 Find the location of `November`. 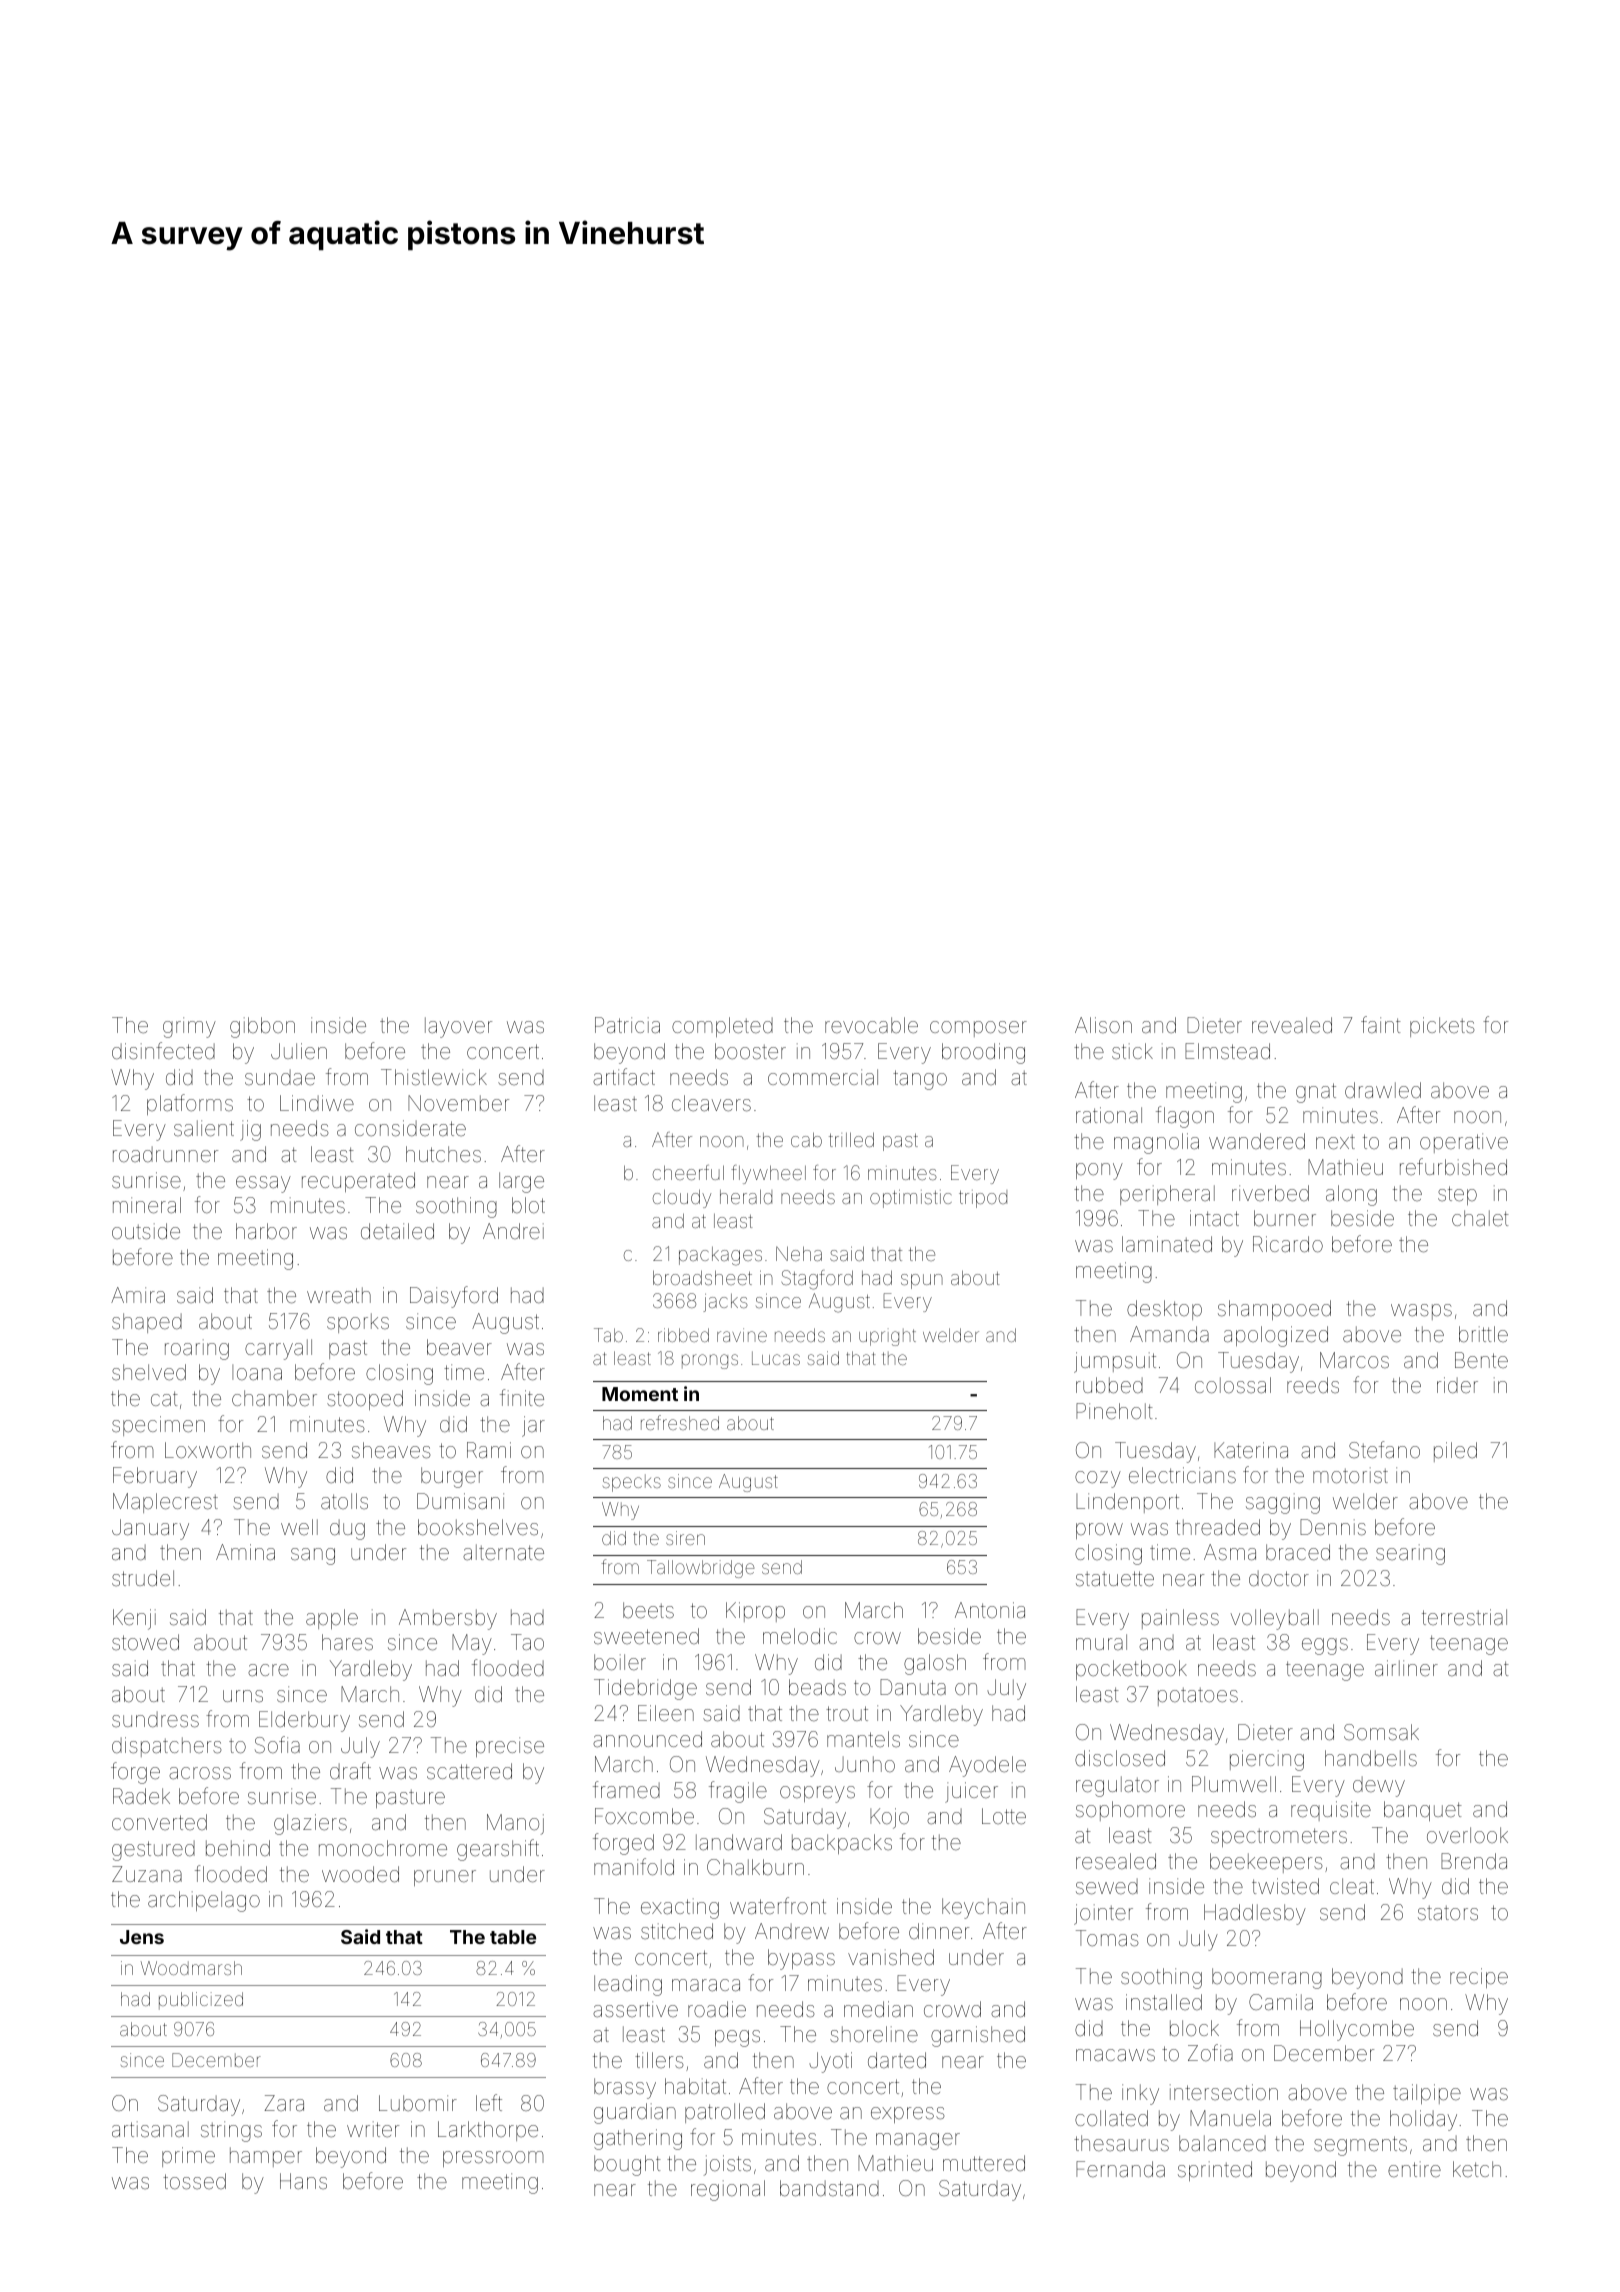

November is located at coordinates (458, 1103).
